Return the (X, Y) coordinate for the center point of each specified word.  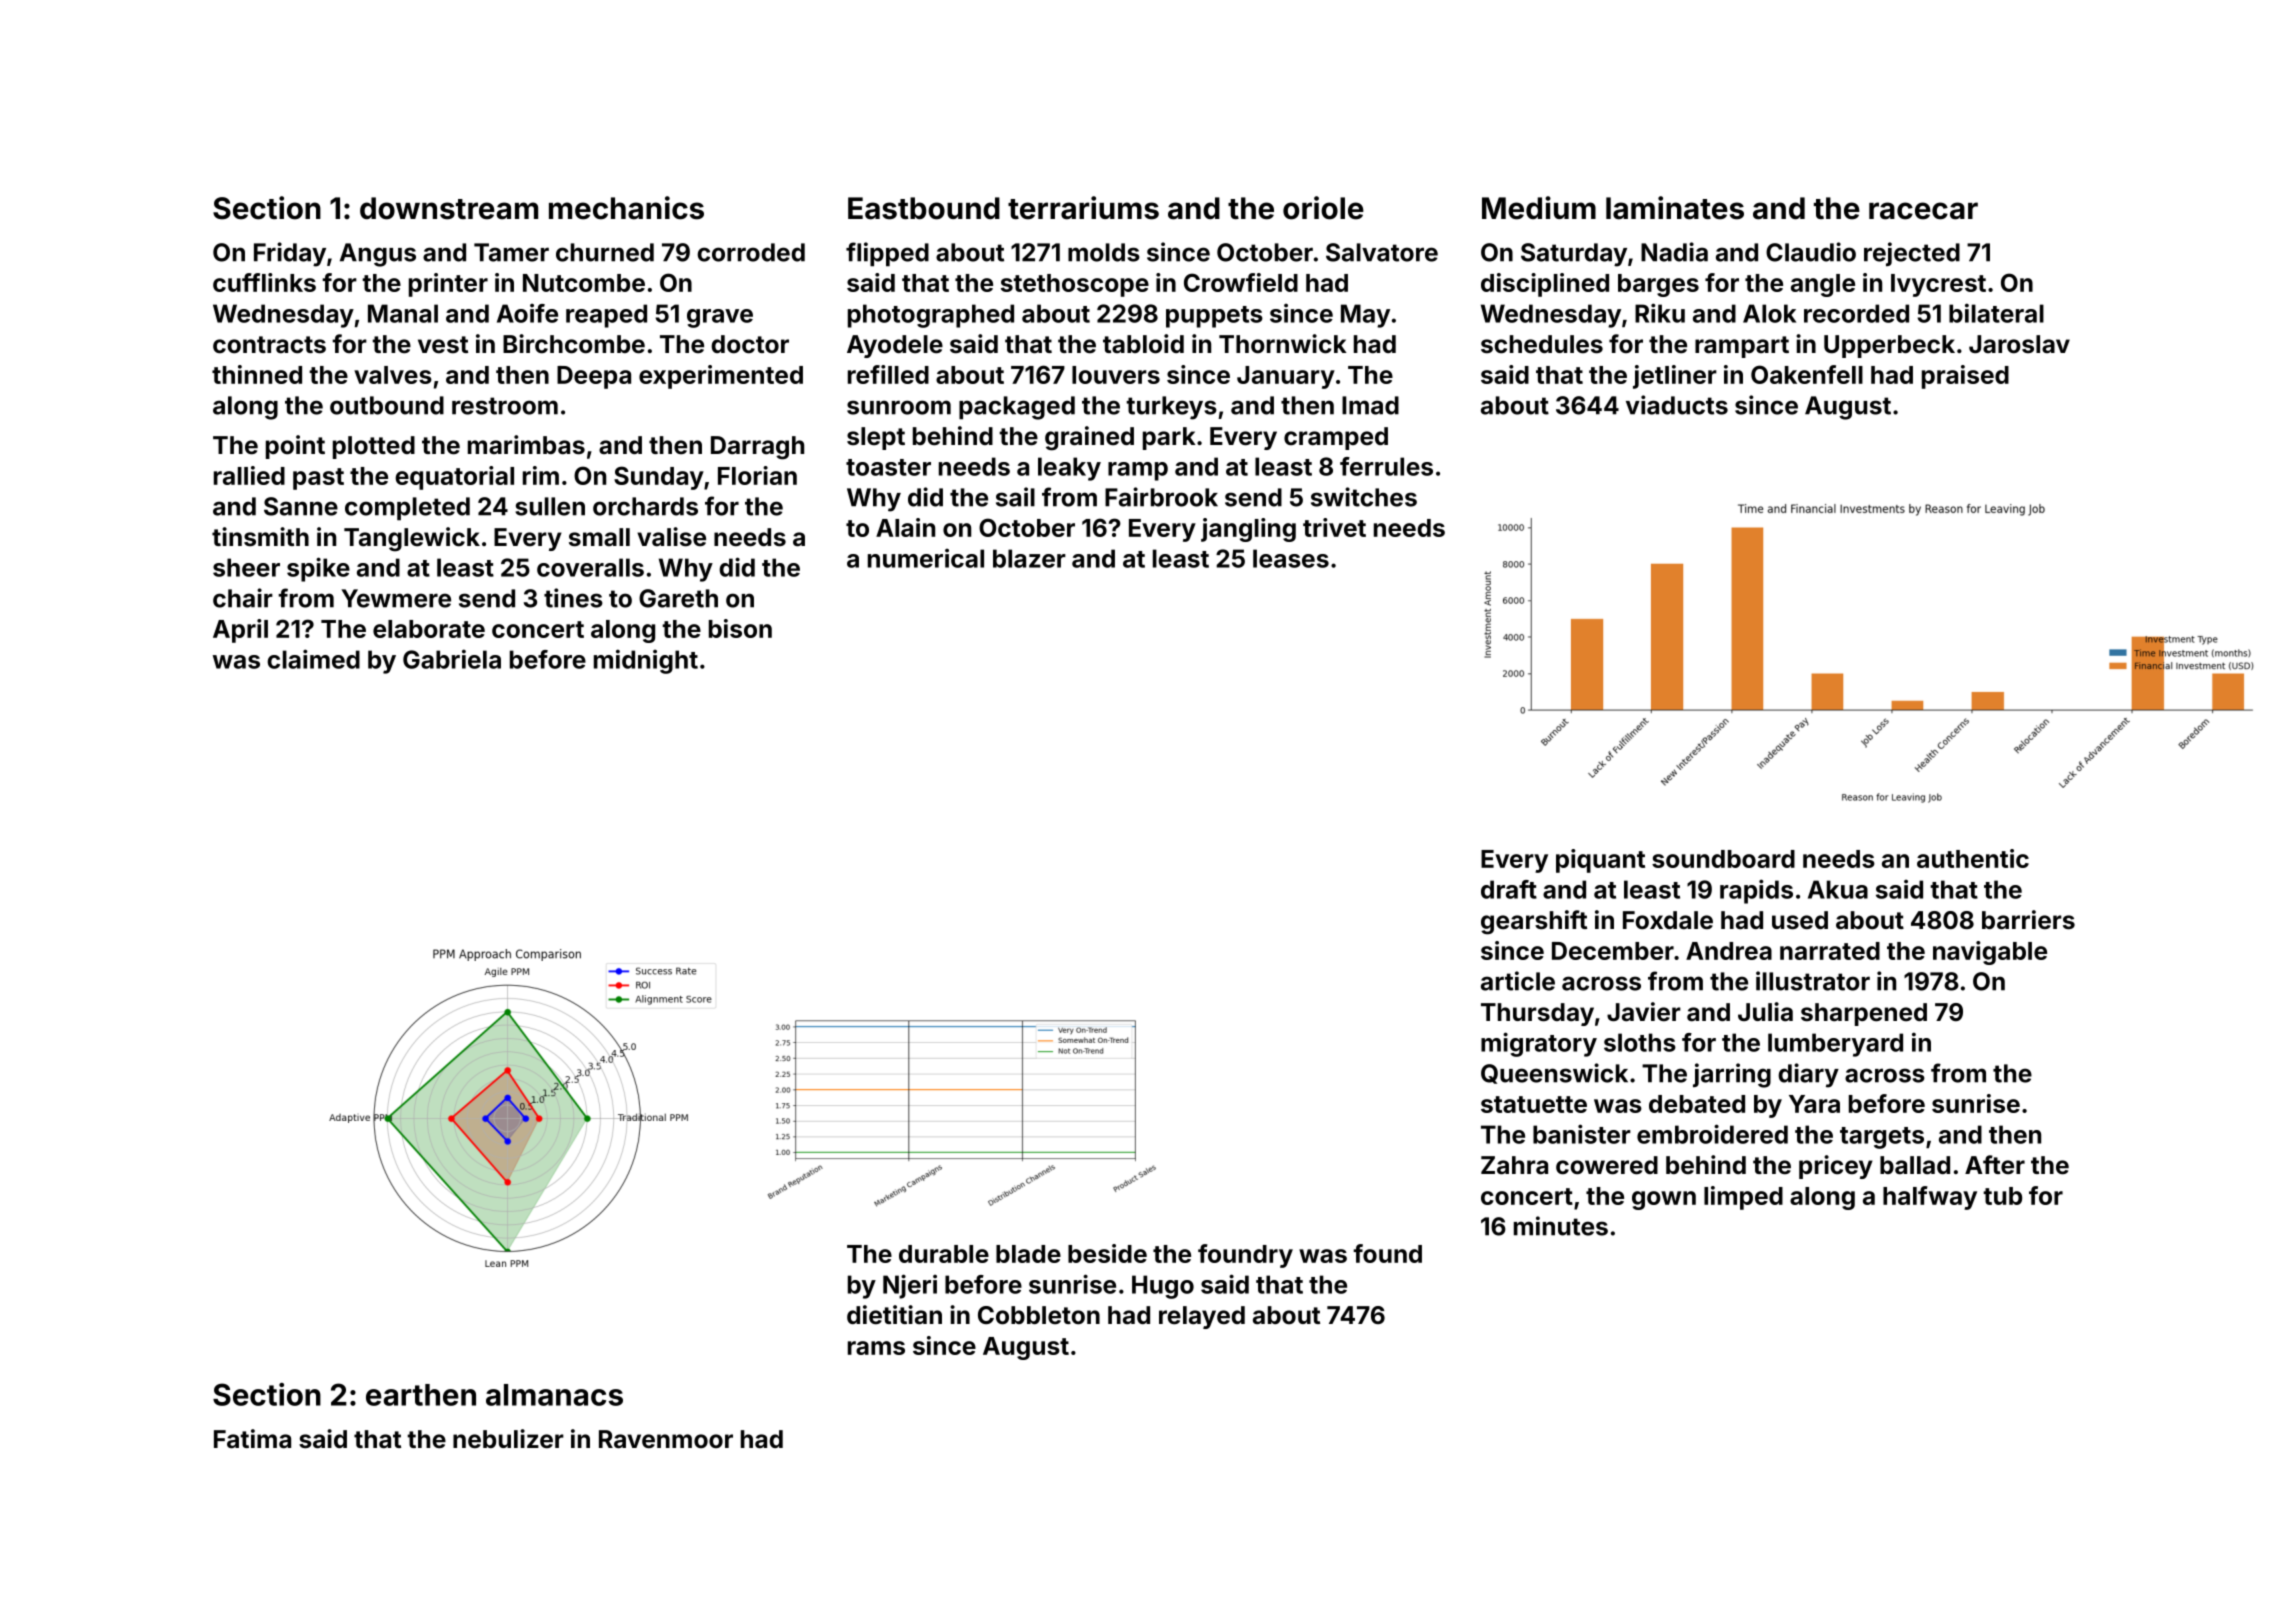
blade (1028, 1254)
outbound (387, 405)
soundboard (1723, 859)
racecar (1923, 211)
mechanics (626, 208)
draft (1509, 889)
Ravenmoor (666, 1439)
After (1995, 1165)
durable (944, 1254)
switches (1364, 497)
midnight (646, 661)
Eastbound (924, 208)
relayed (1202, 1317)
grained (1089, 438)
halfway (1930, 1198)
